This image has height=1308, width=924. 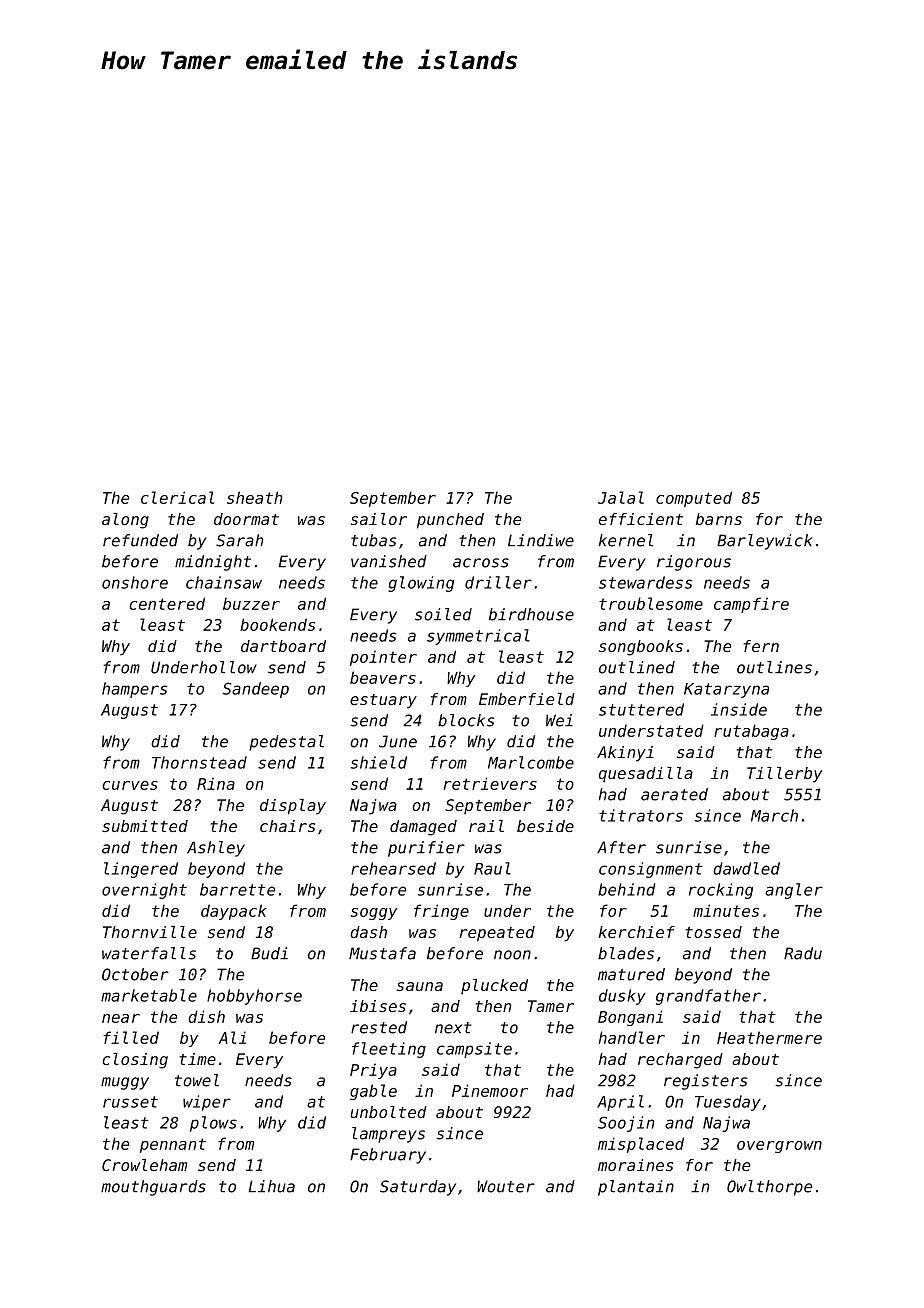 I want to click on punched, so click(x=450, y=521).
